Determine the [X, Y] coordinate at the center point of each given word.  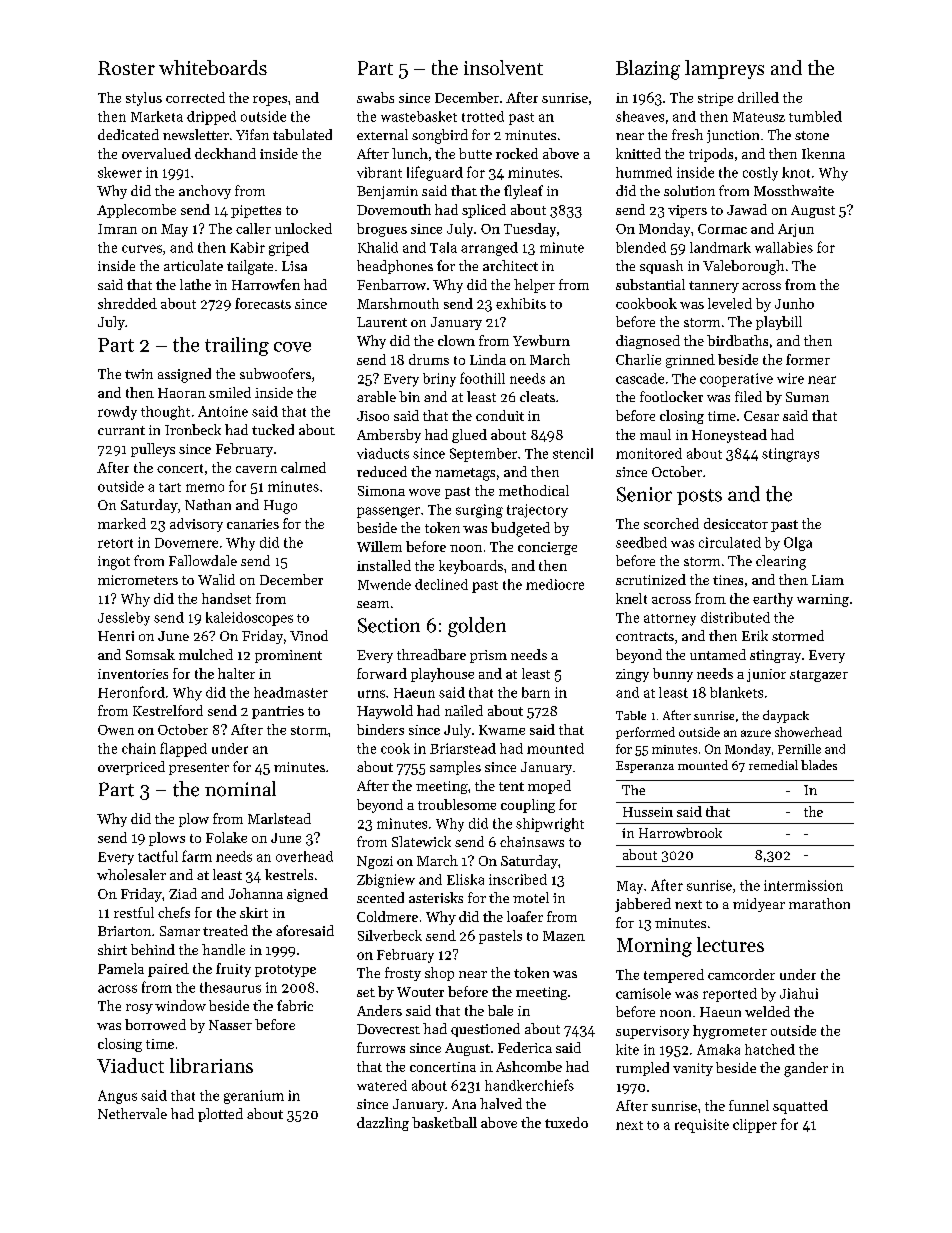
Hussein [648, 812]
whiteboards [213, 67]
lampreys [724, 69]
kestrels [289, 874]
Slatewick [421, 841]
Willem [379, 546]
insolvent [503, 67]
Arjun [796, 230]
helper [534, 286]
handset [226, 598]
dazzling [383, 1124]
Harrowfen [266, 284]
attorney [670, 620]
